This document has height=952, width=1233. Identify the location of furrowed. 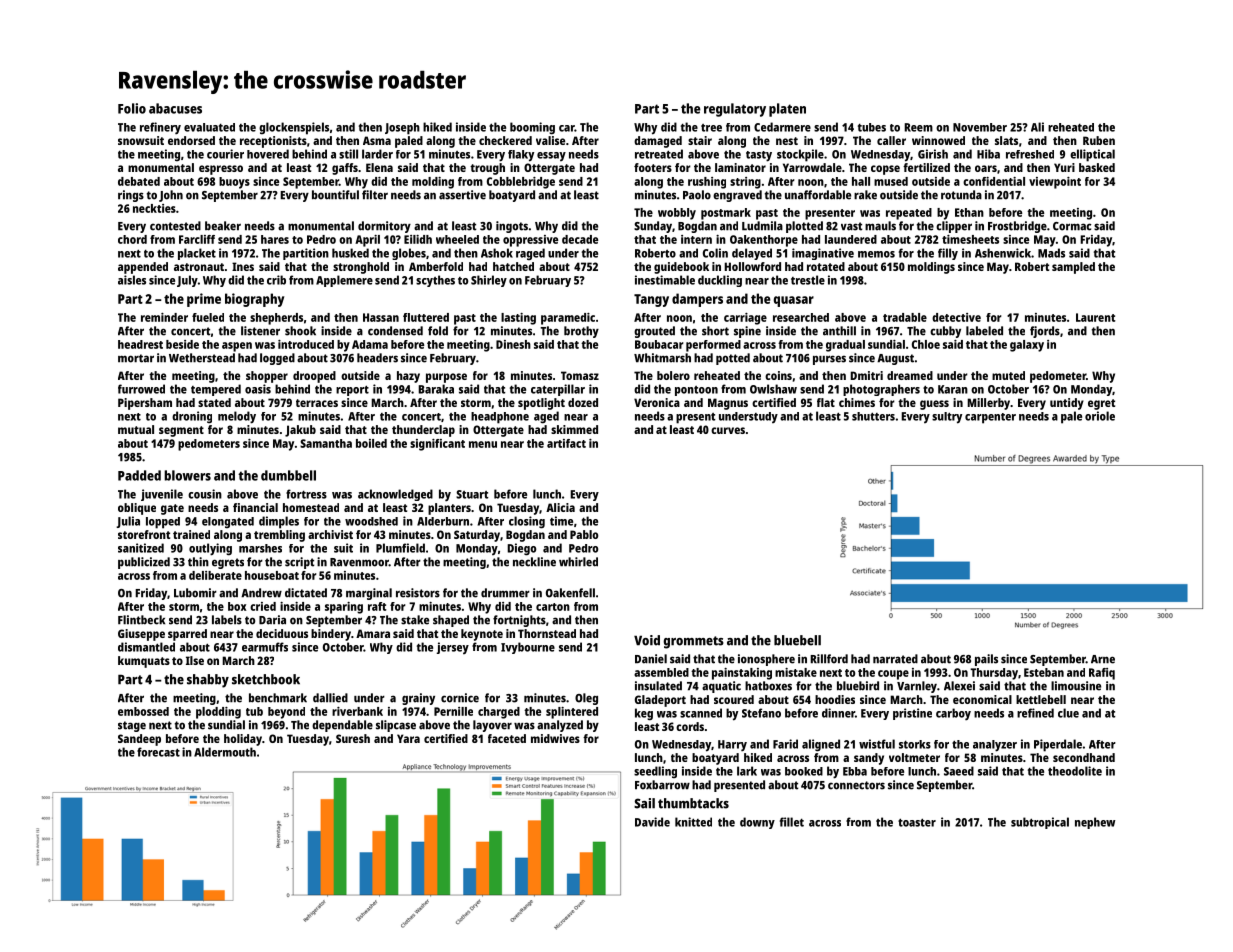
(141, 389).
